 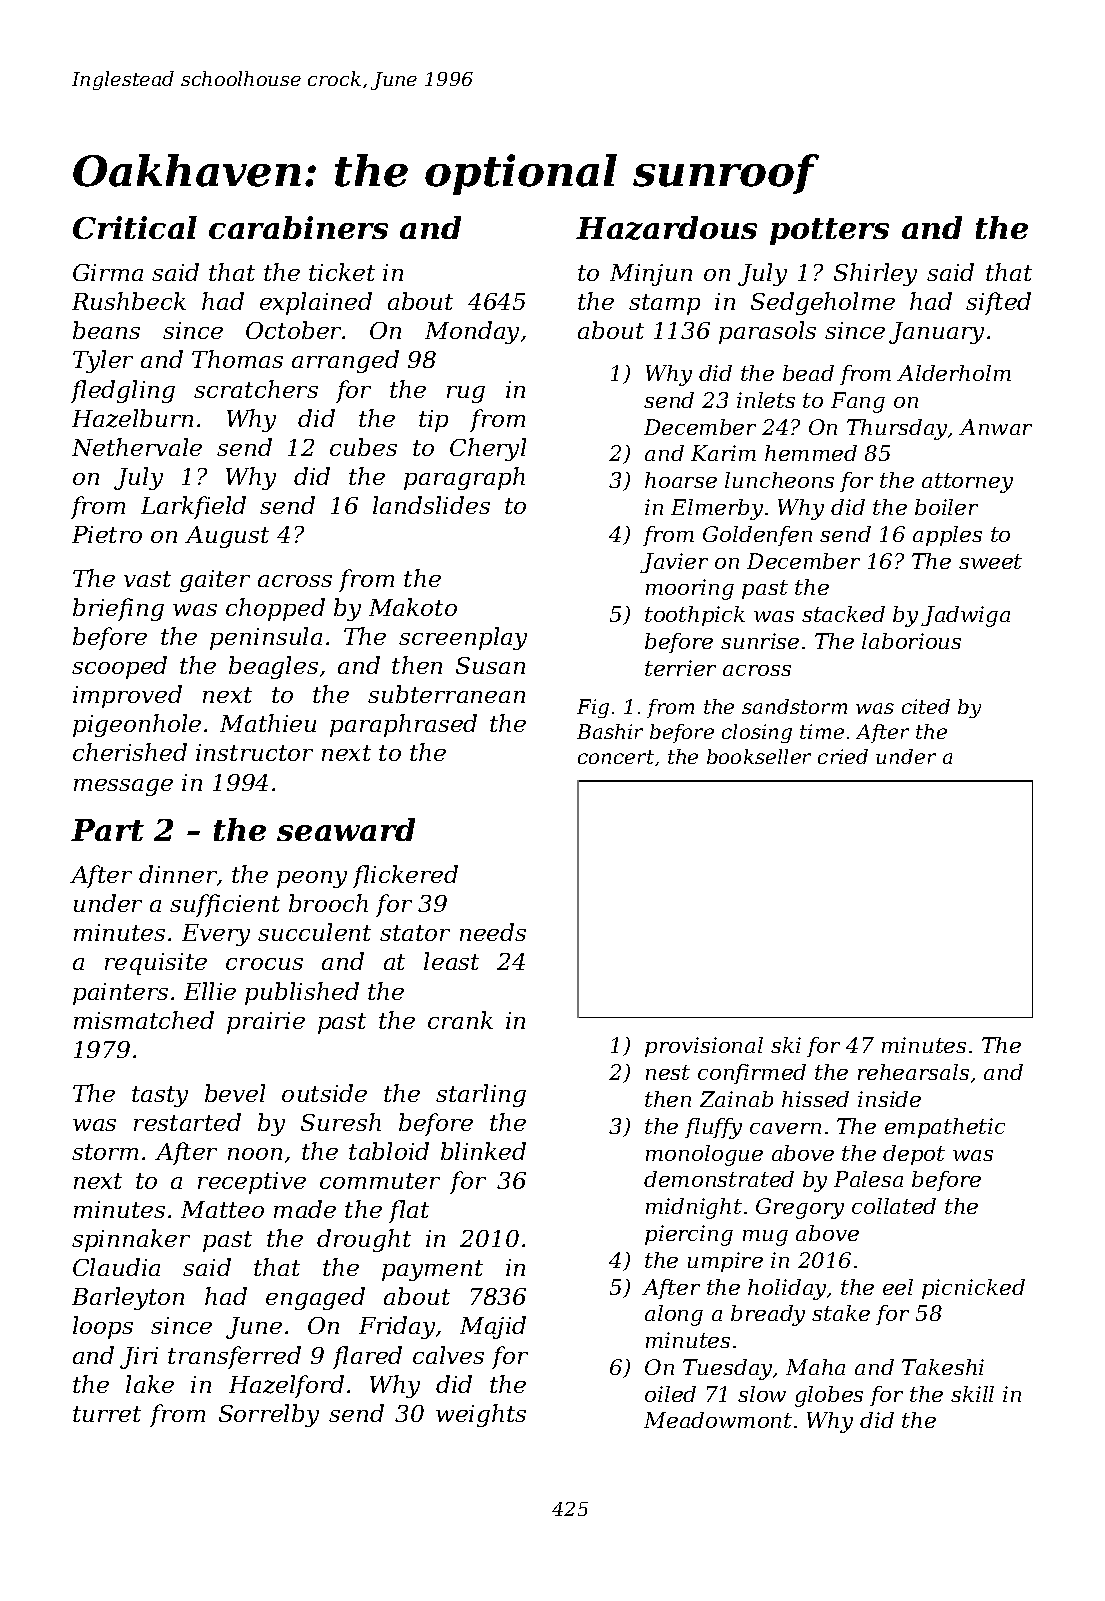 I want to click on gaiter, so click(x=215, y=581).
